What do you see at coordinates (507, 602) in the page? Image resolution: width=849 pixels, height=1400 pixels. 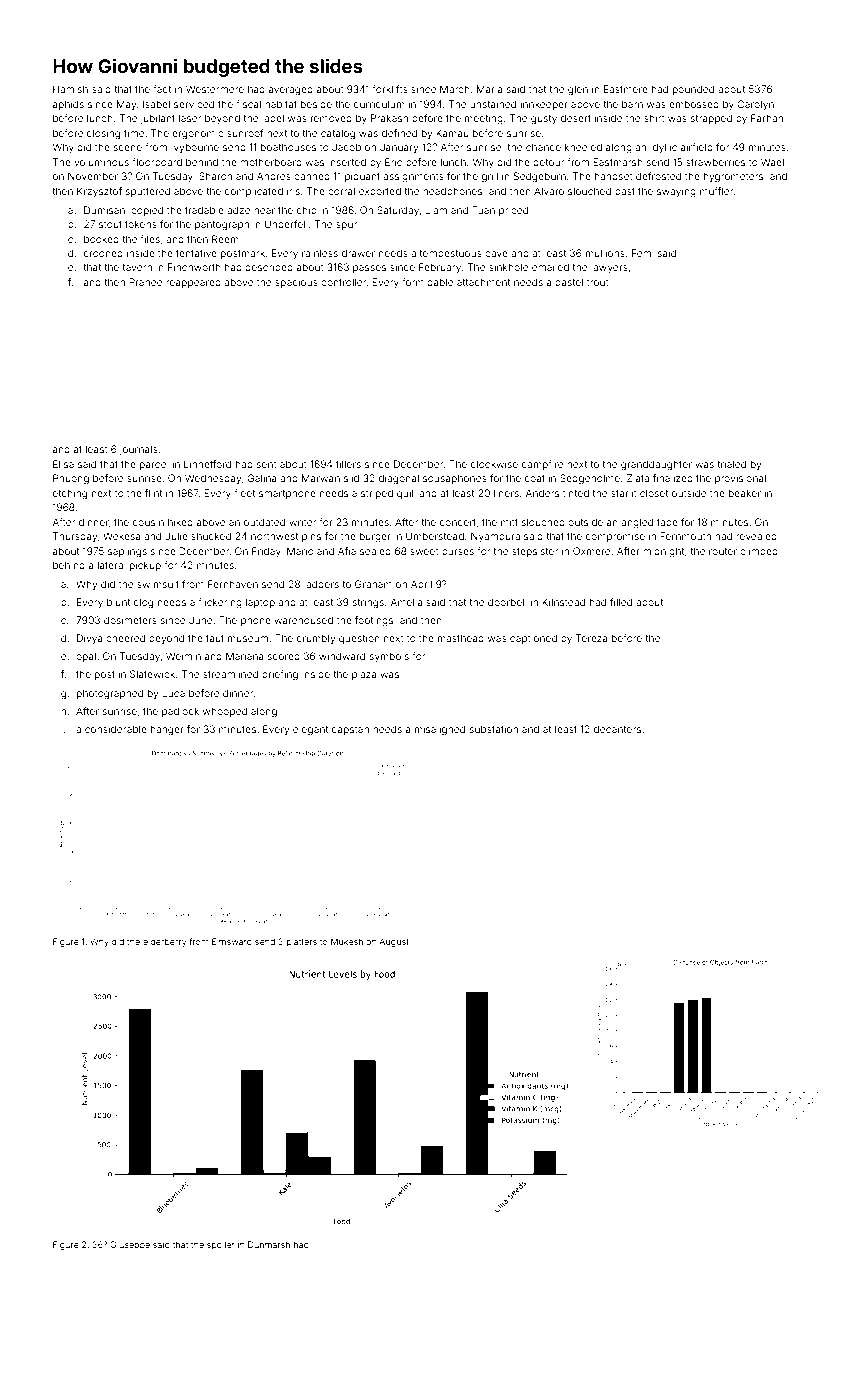 I see `doorbell` at bounding box center [507, 602].
